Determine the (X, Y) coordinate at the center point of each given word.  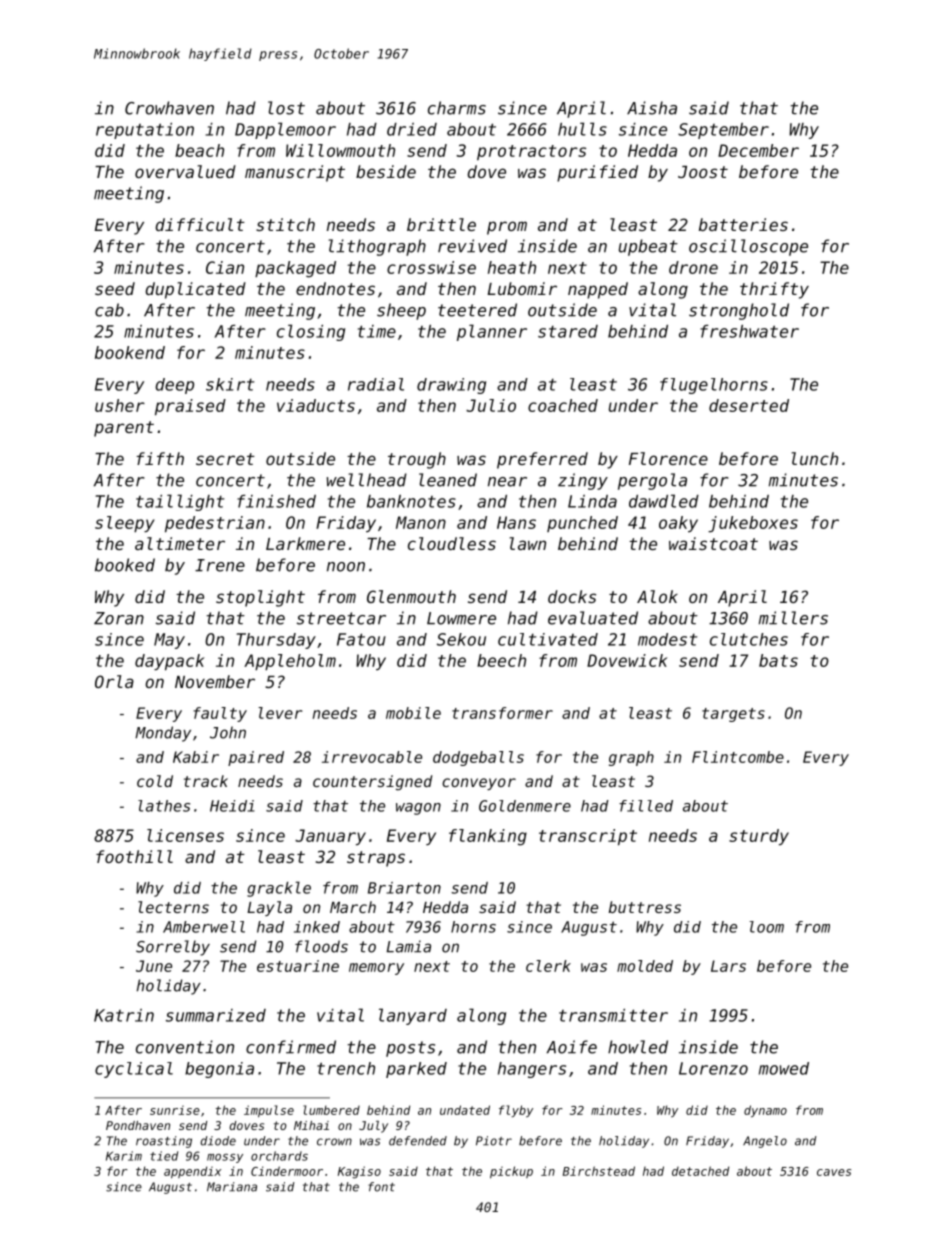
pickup (511, 1172)
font (381, 1187)
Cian (225, 267)
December (758, 150)
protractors (531, 152)
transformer (502, 713)
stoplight (260, 598)
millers (793, 618)
